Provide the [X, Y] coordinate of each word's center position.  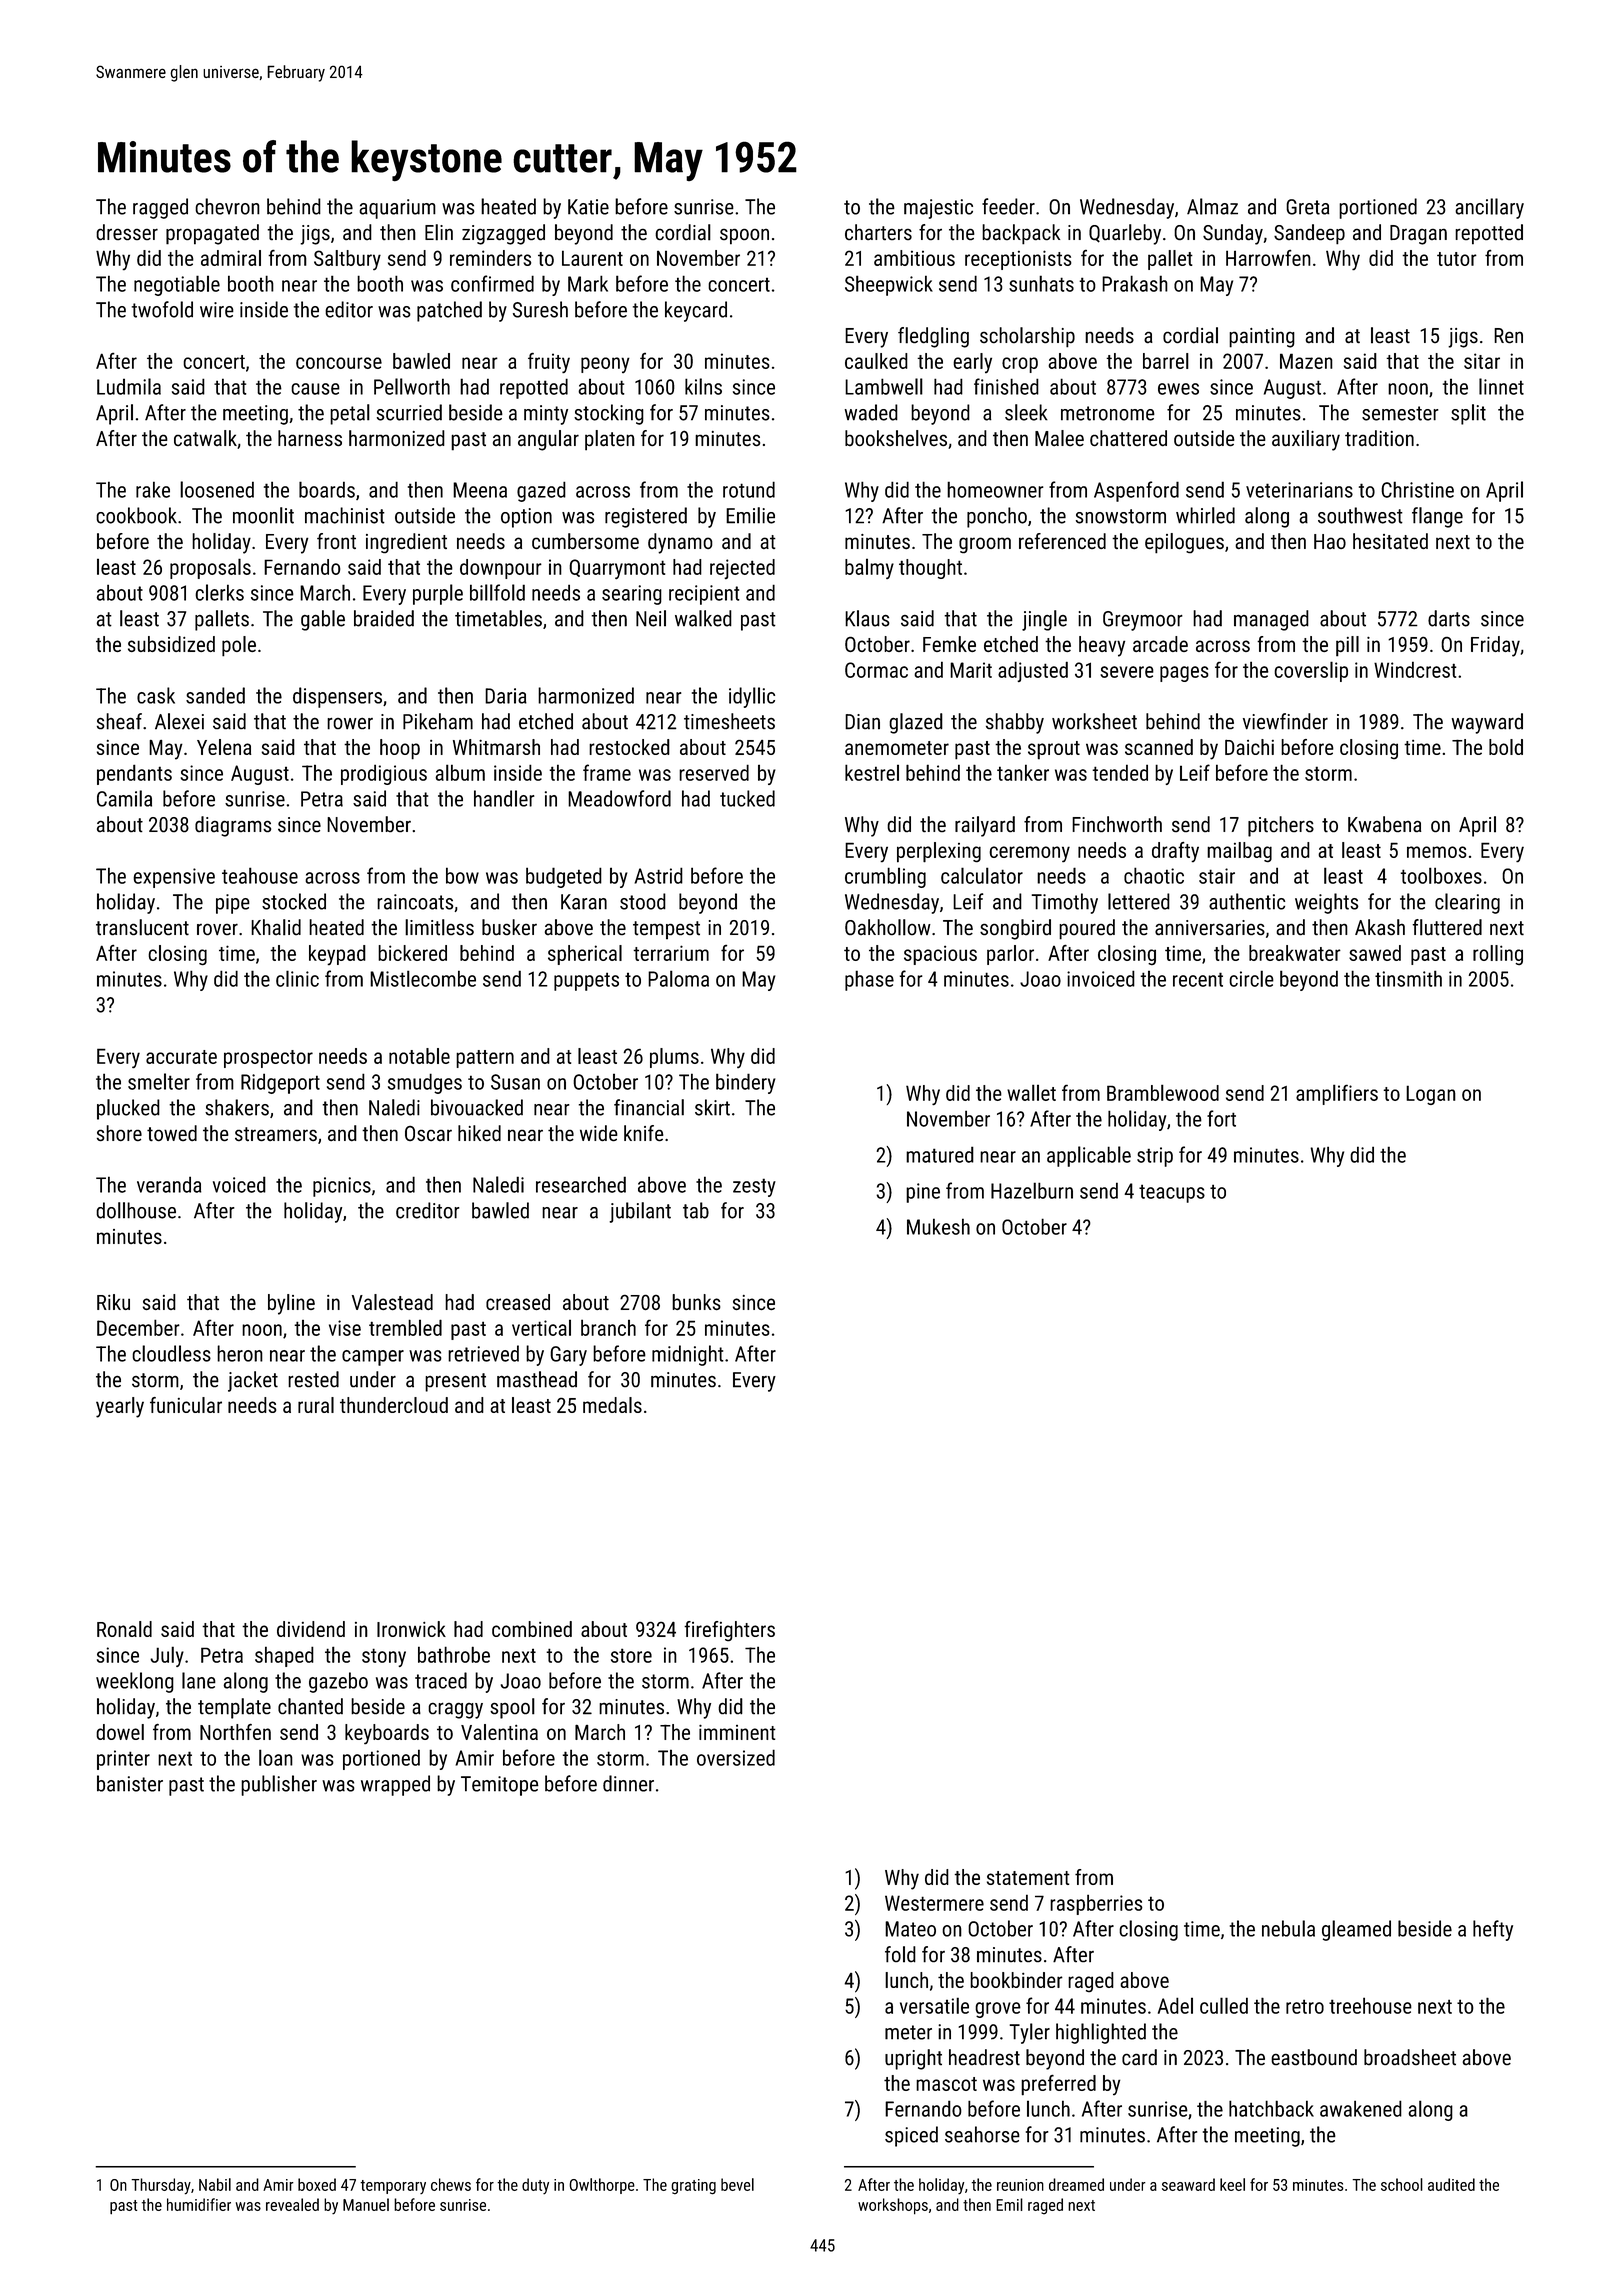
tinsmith [1408, 978]
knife [643, 1133]
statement [1028, 1878]
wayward [1487, 723]
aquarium [397, 209]
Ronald [124, 1629]
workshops [893, 2206]
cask [156, 695]
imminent [737, 1732]
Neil [651, 618]
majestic [938, 209]
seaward [1188, 2184]
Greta [1307, 207]
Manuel [366, 2204]
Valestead [392, 1302]
